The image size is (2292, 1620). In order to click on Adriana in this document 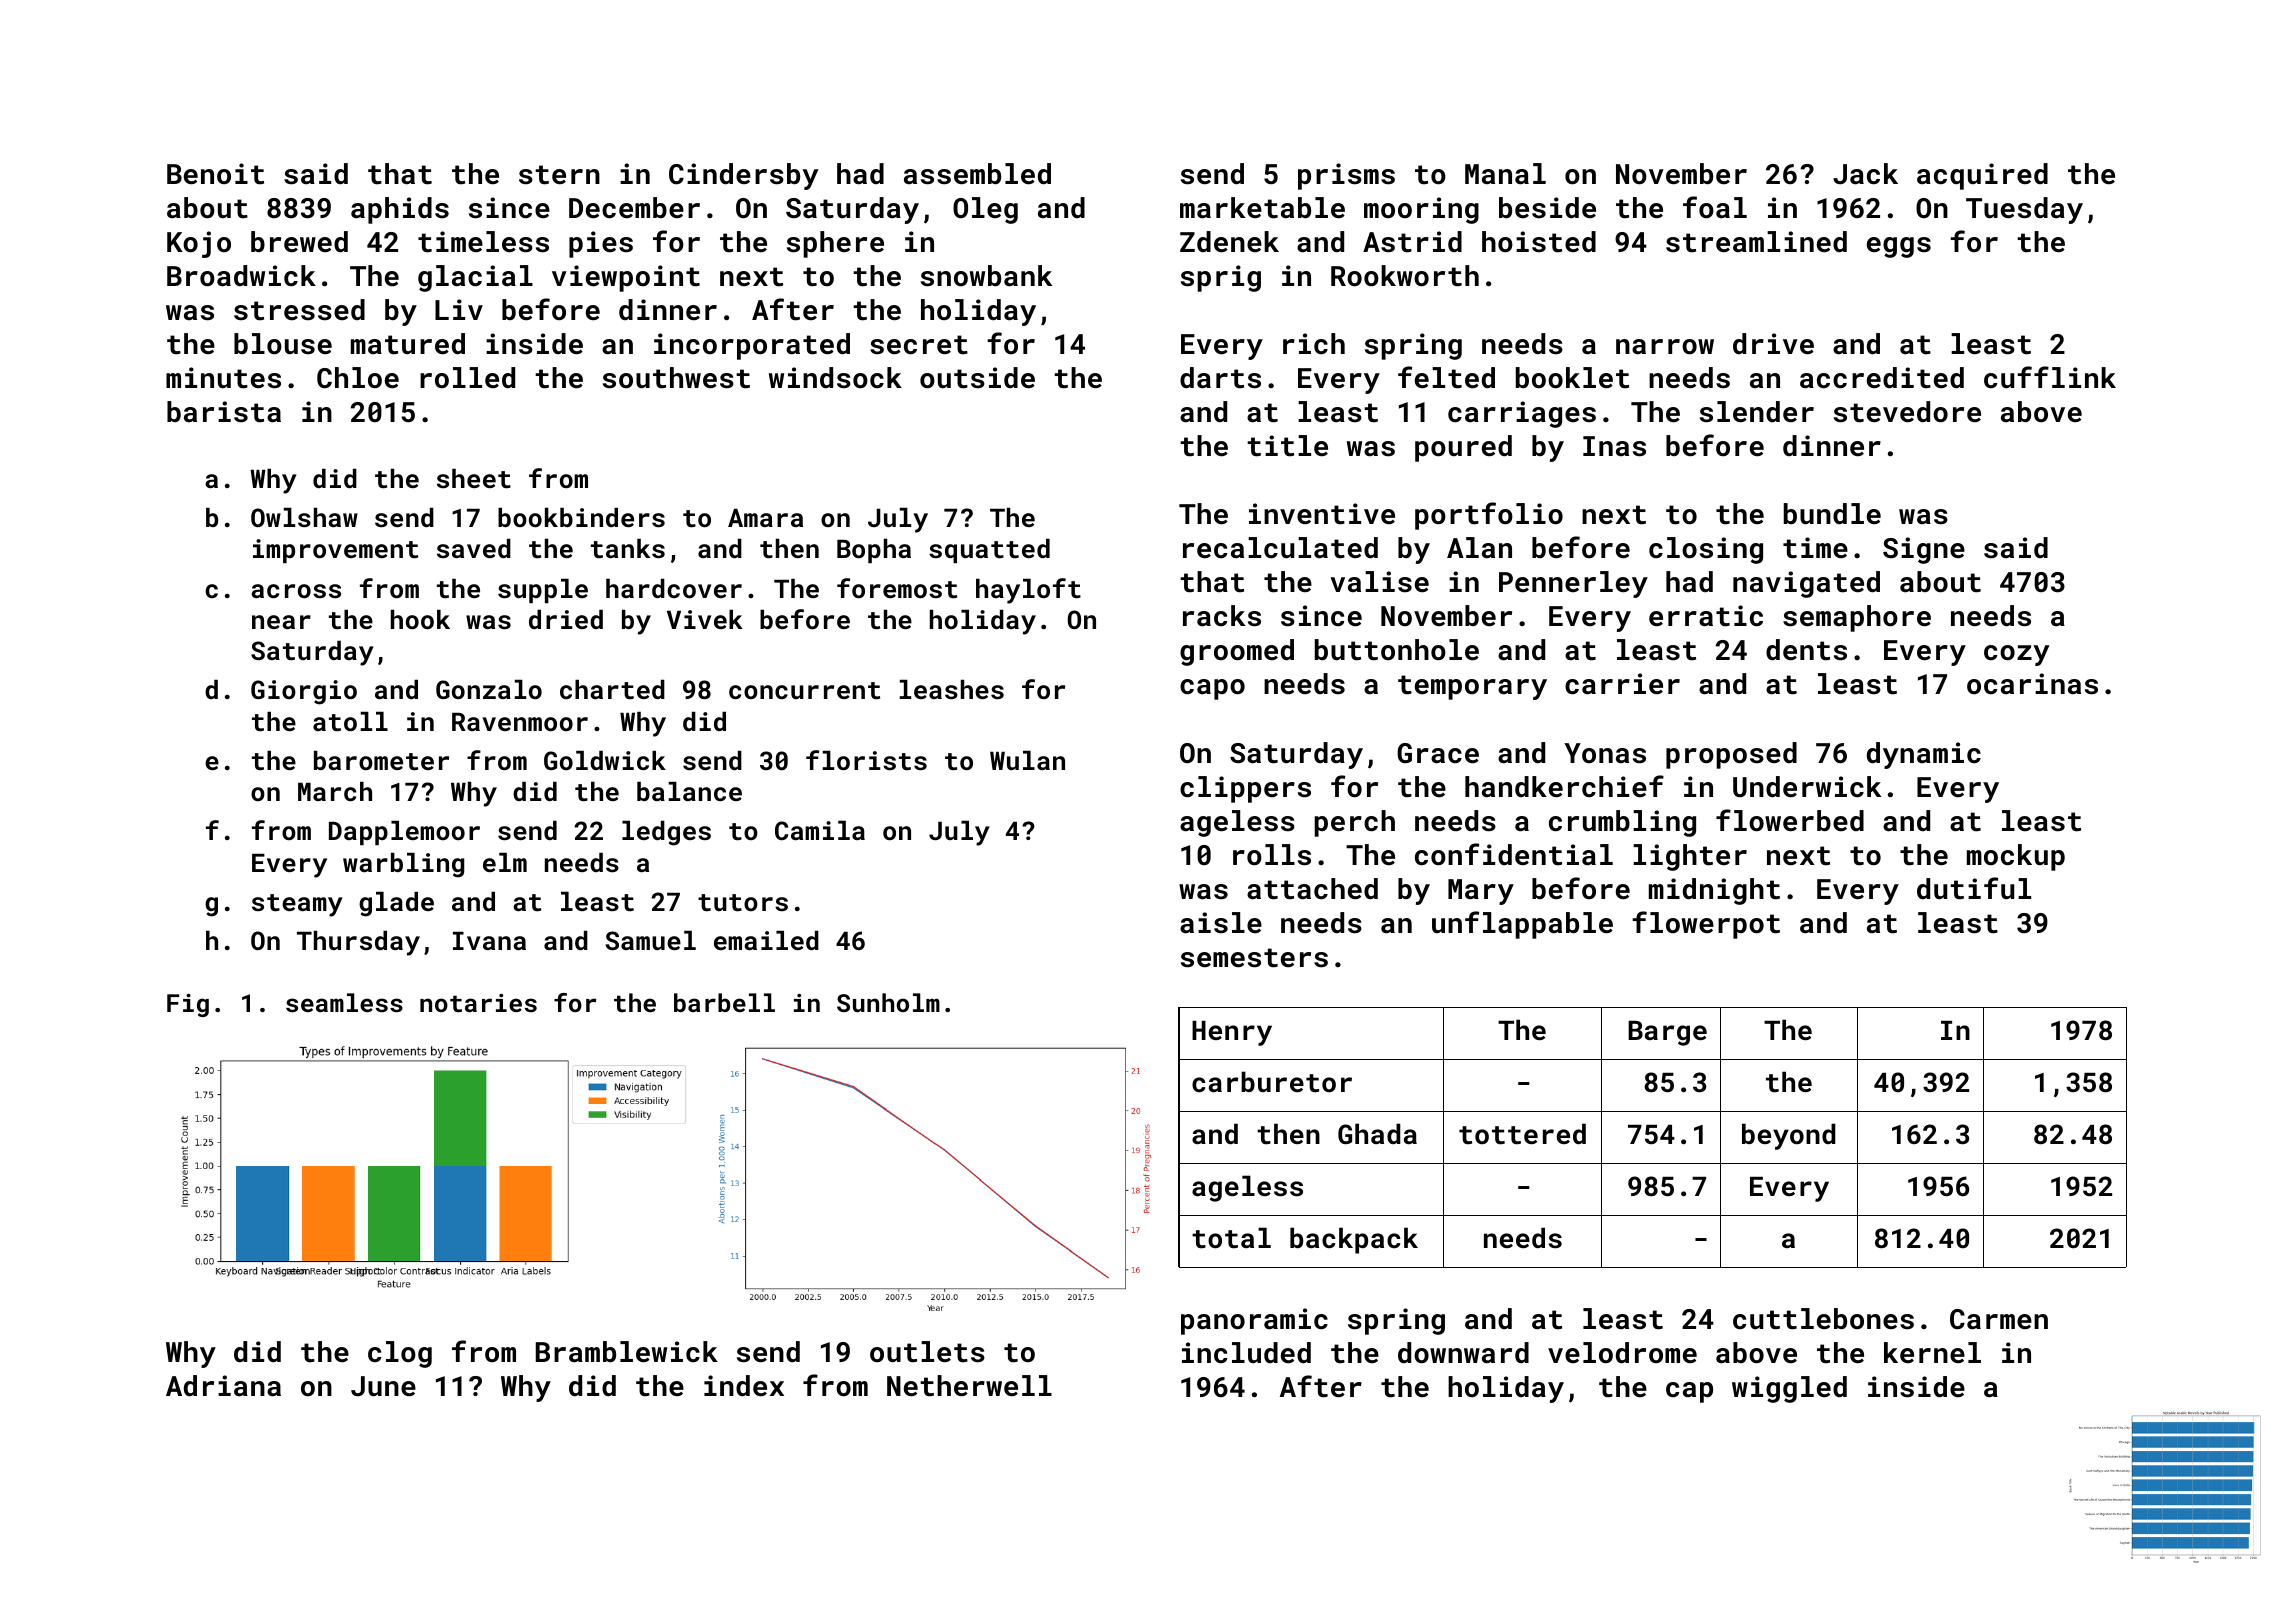, I will do `click(223, 1386)`.
